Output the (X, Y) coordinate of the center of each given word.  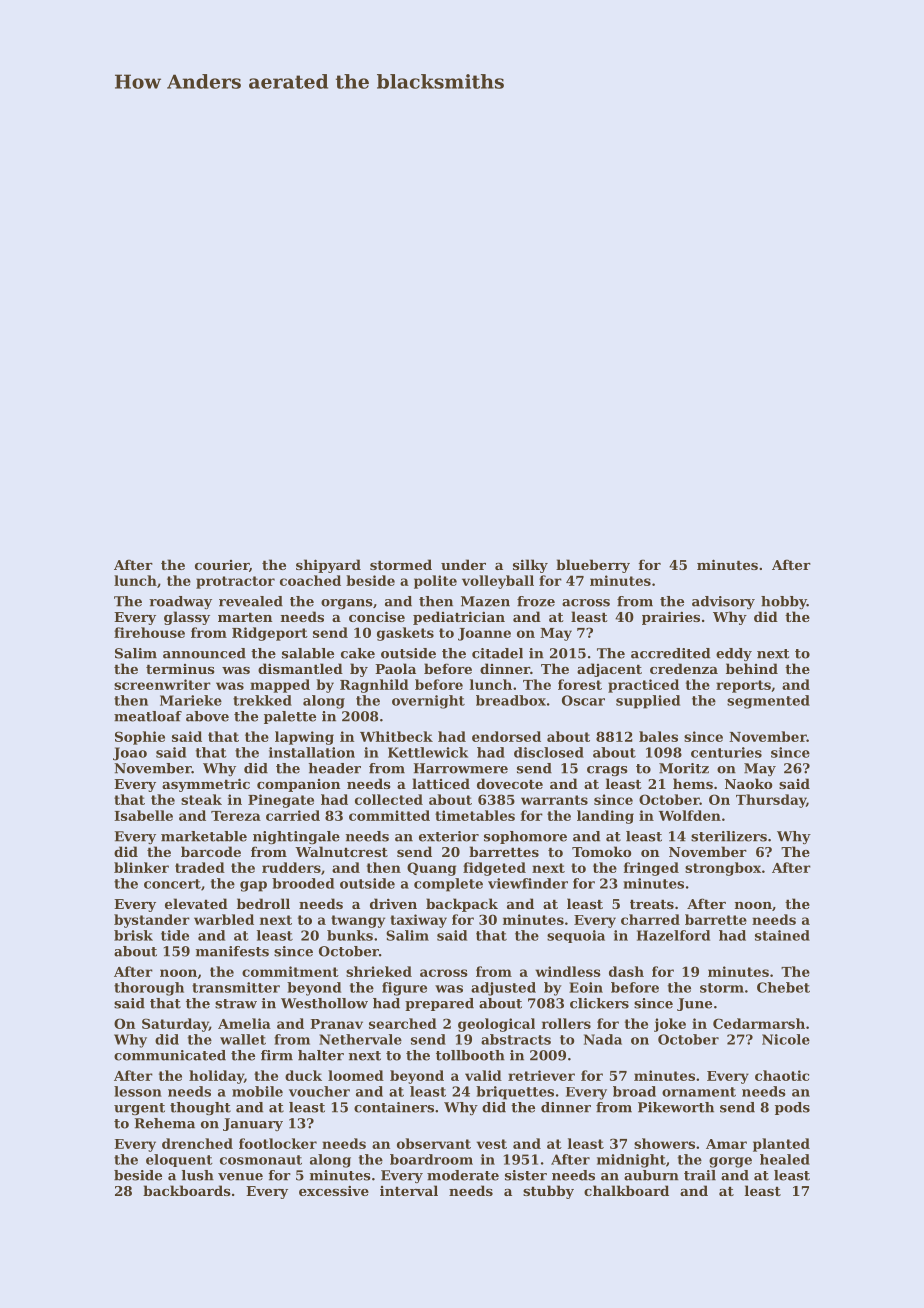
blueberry (593, 566)
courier (222, 565)
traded (200, 867)
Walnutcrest (341, 851)
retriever (541, 1075)
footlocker (278, 1143)
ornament (699, 1092)
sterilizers (729, 836)
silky (530, 566)
